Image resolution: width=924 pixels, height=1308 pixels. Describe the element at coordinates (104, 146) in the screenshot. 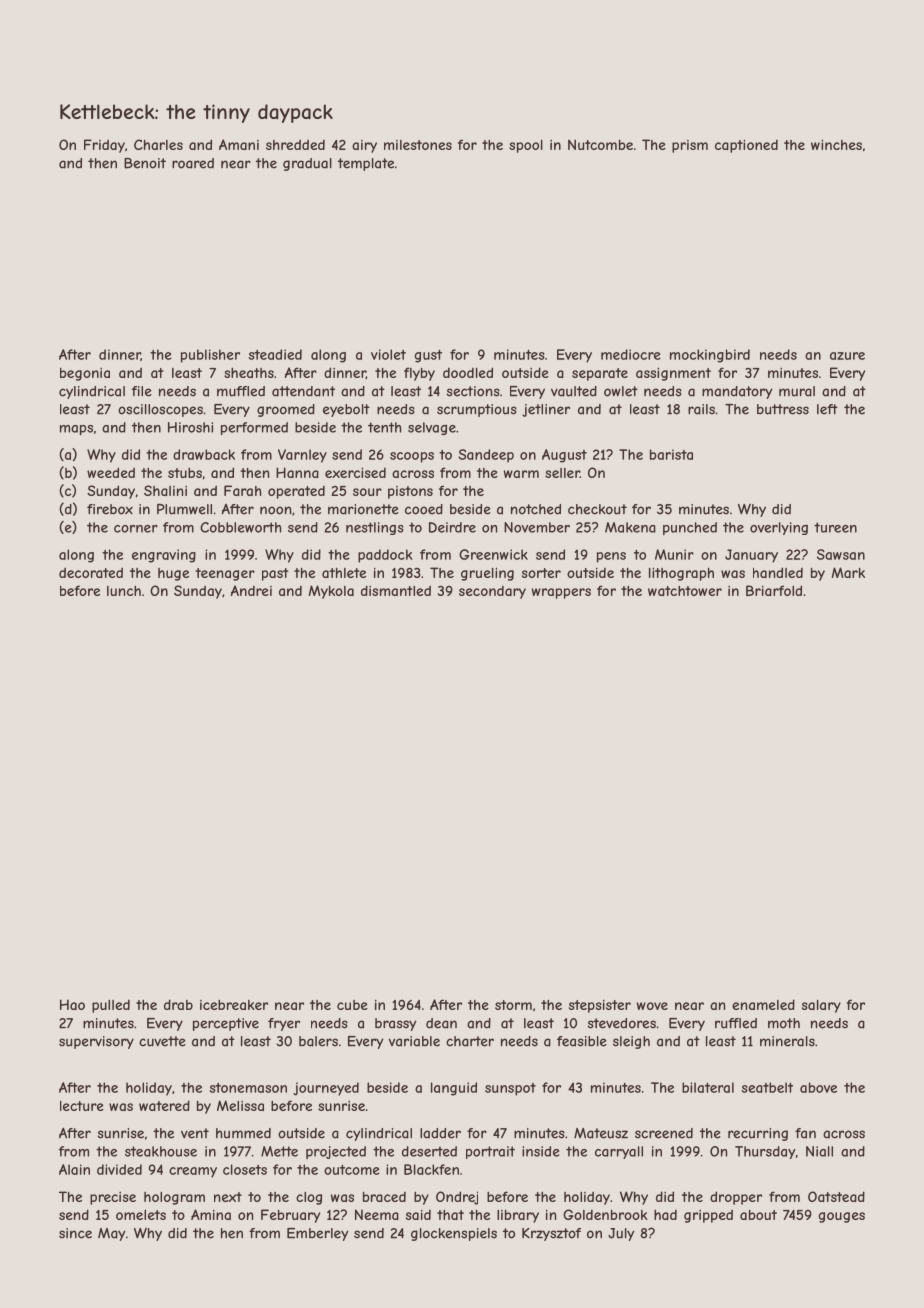

I see `Friday` at that location.
